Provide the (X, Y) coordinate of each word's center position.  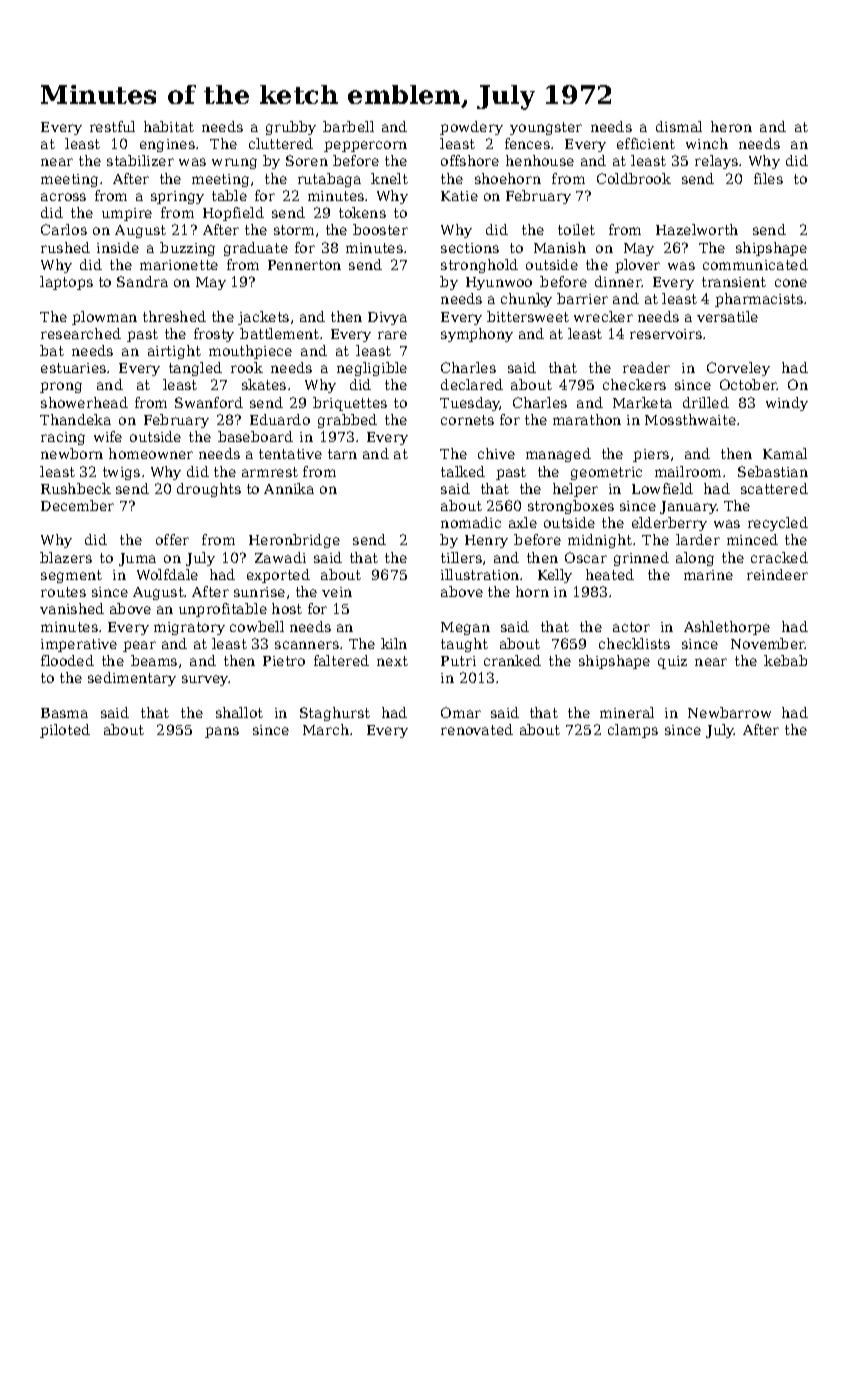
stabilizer (140, 160)
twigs (121, 473)
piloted (65, 731)
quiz (672, 662)
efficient (646, 143)
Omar (461, 712)
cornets (467, 420)
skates (264, 384)
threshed (174, 316)
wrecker (603, 316)
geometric (606, 473)
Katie (459, 196)
